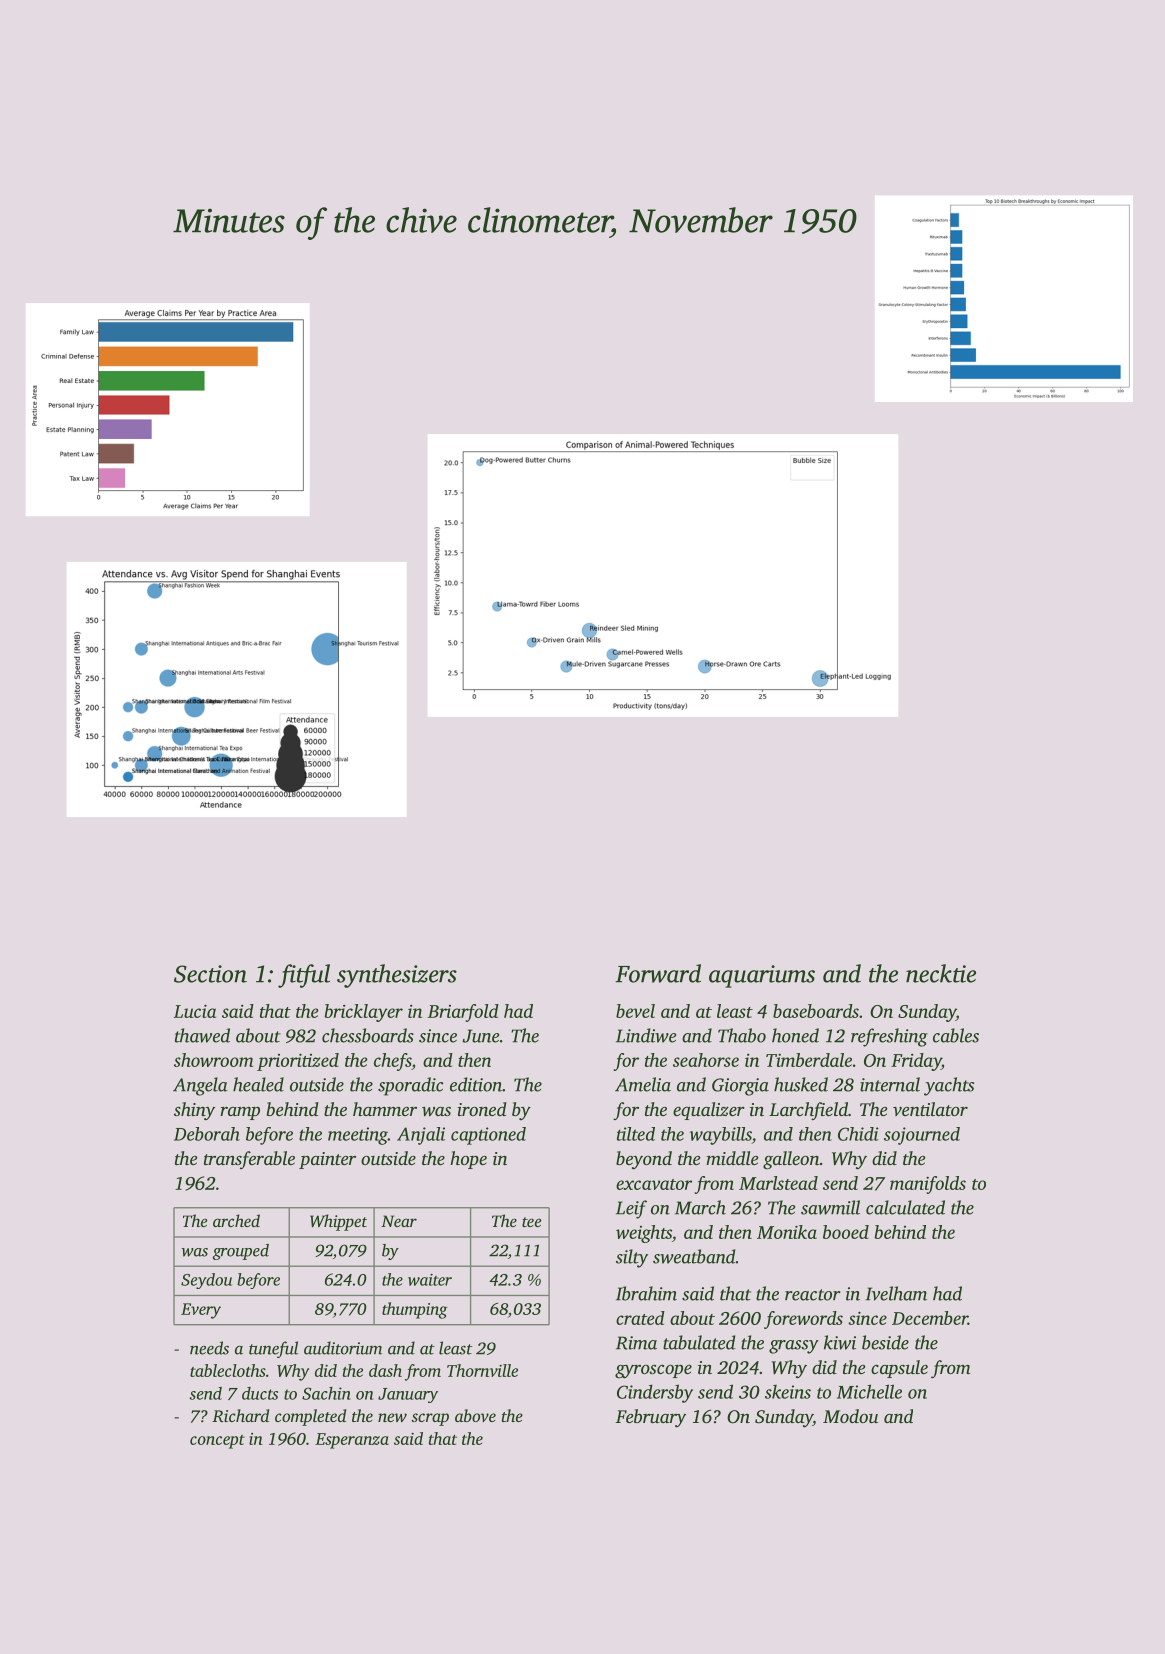 The height and width of the image is (1654, 1165). Describe the element at coordinates (195, 1011) in the image. I see `Lucia` at that location.
